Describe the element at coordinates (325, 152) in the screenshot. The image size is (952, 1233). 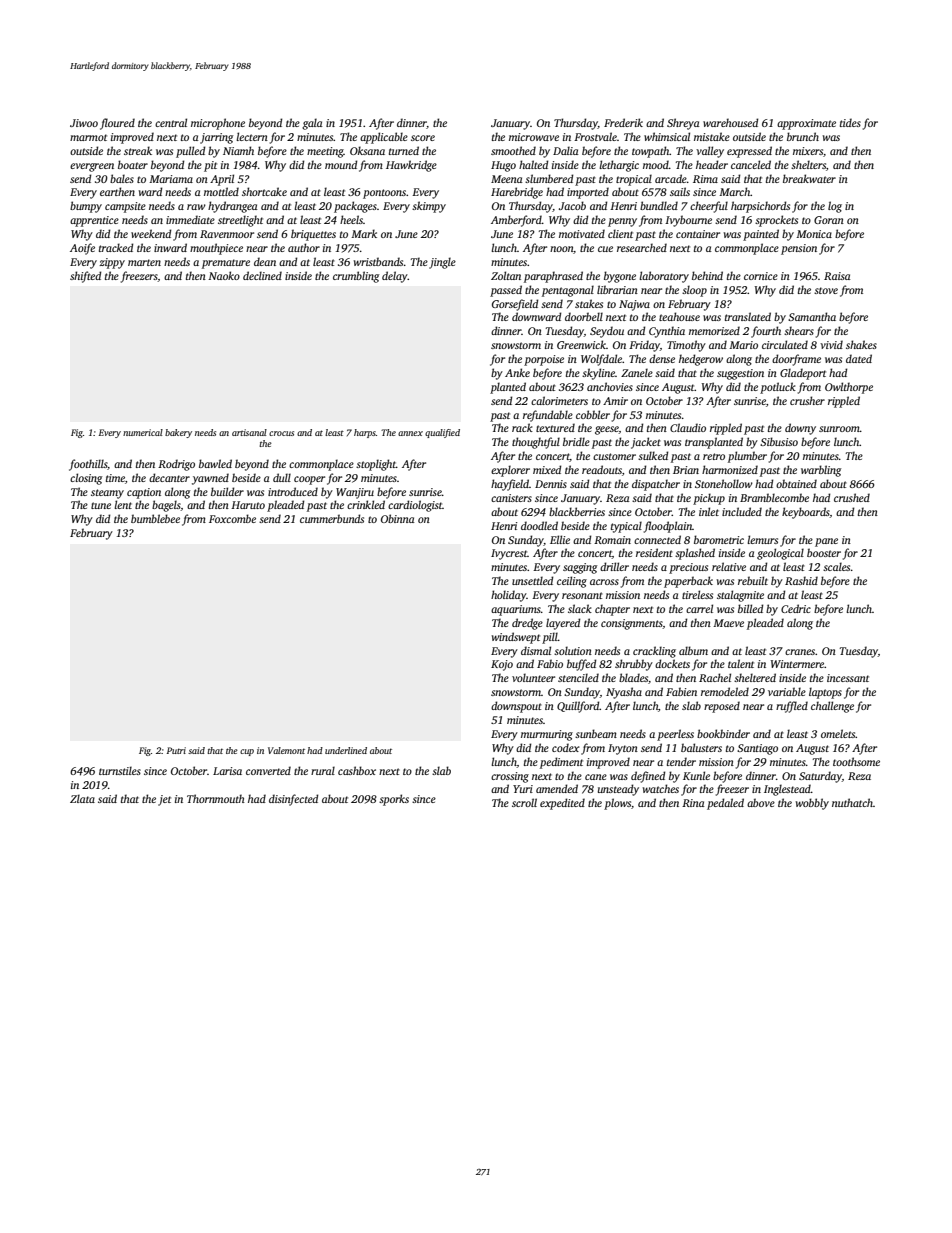
I see `meeting` at that location.
